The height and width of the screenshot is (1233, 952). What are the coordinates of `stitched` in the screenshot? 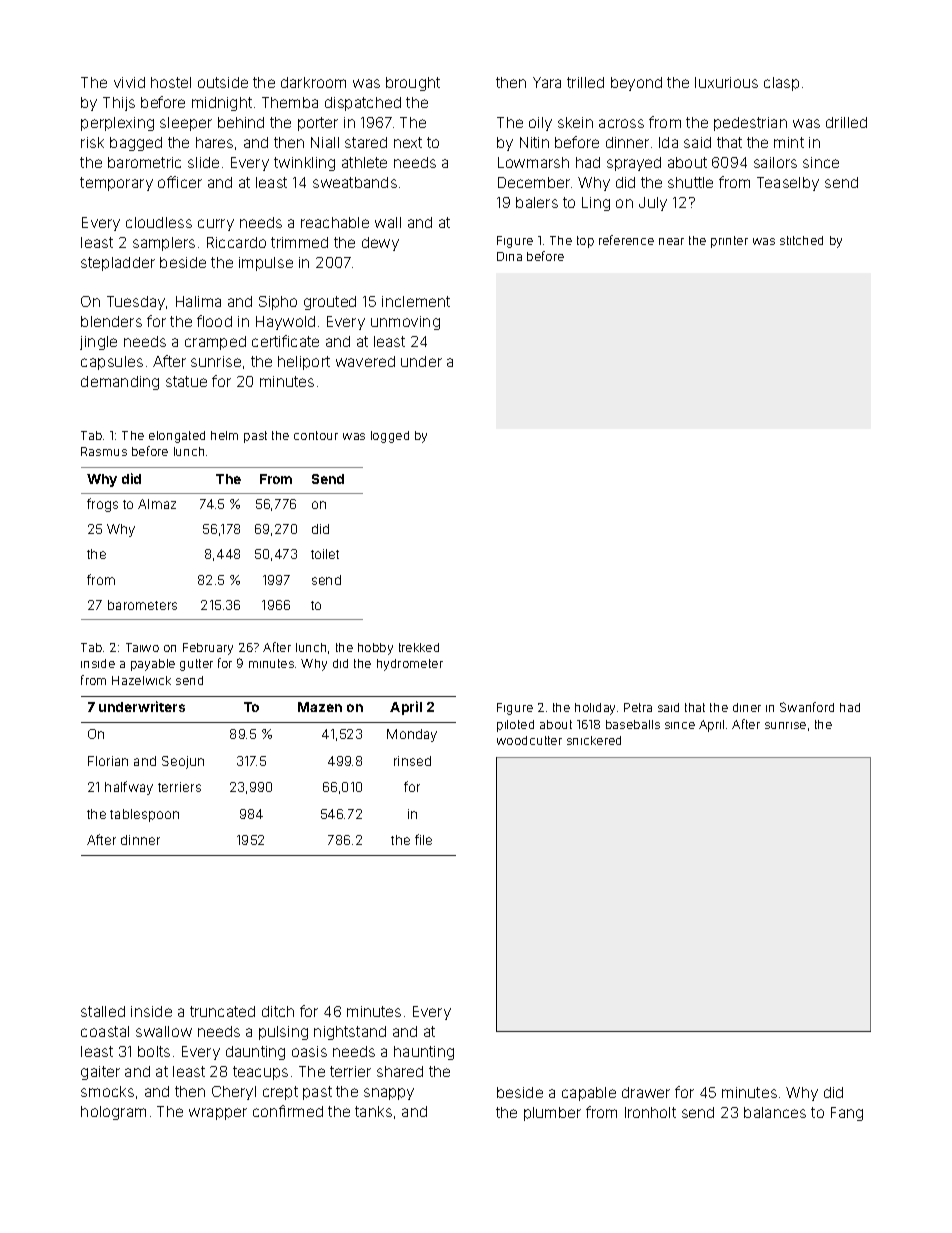 It's located at (801, 240).
